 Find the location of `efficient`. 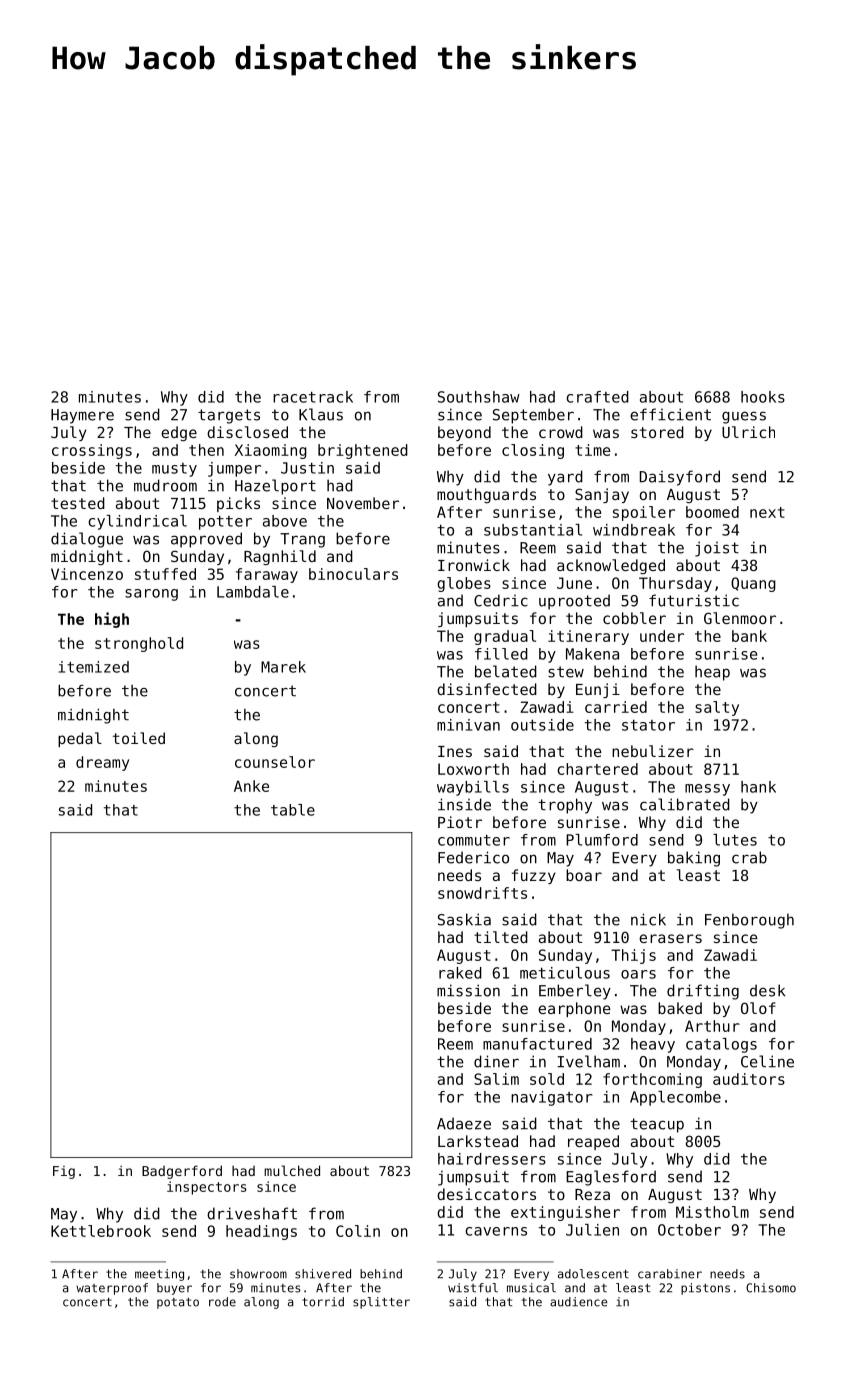

efficient is located at coordinates (670, 414).
